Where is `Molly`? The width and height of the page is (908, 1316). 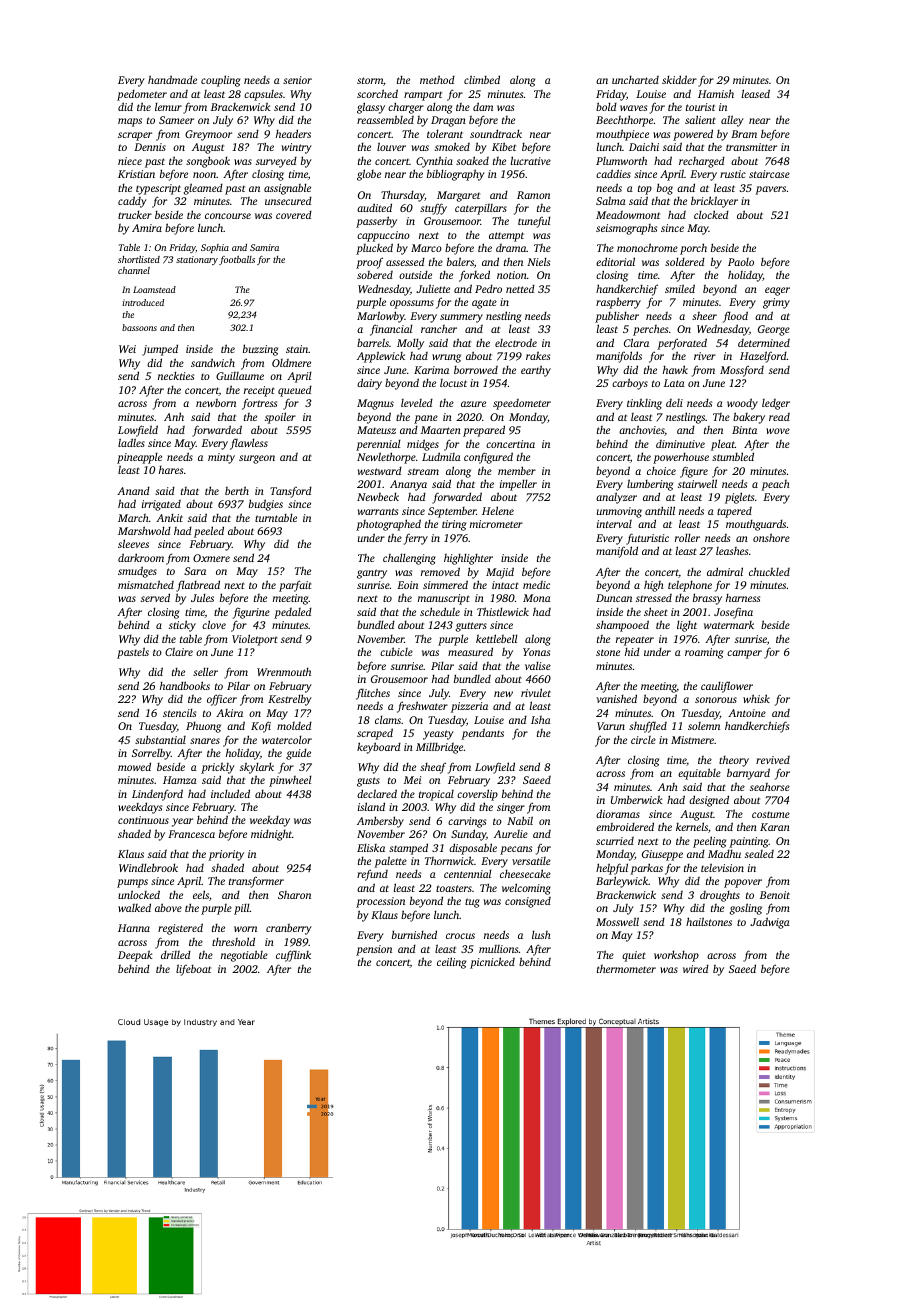
Molly is located at coordinates (410, 344).
